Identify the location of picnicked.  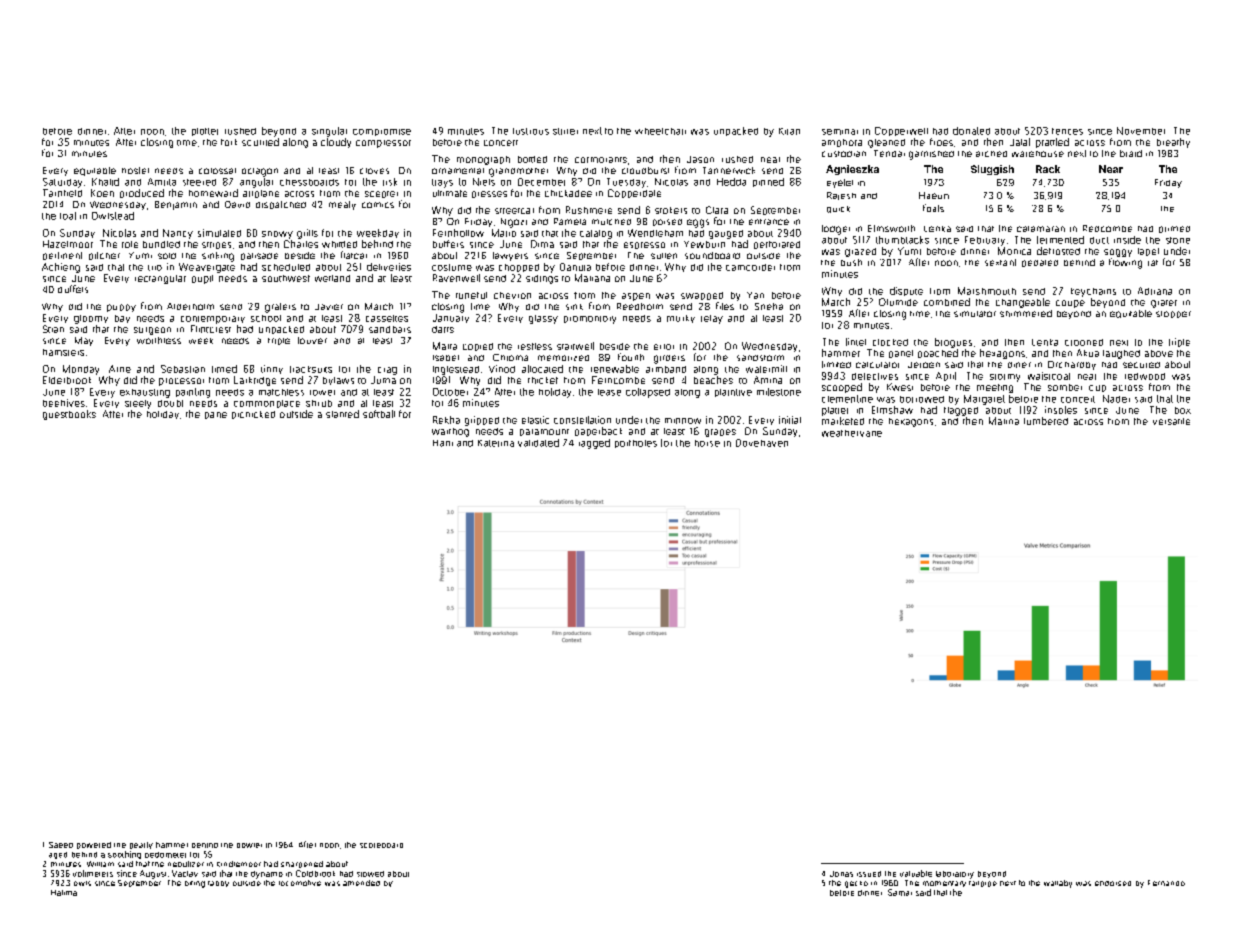
(253, 415).
